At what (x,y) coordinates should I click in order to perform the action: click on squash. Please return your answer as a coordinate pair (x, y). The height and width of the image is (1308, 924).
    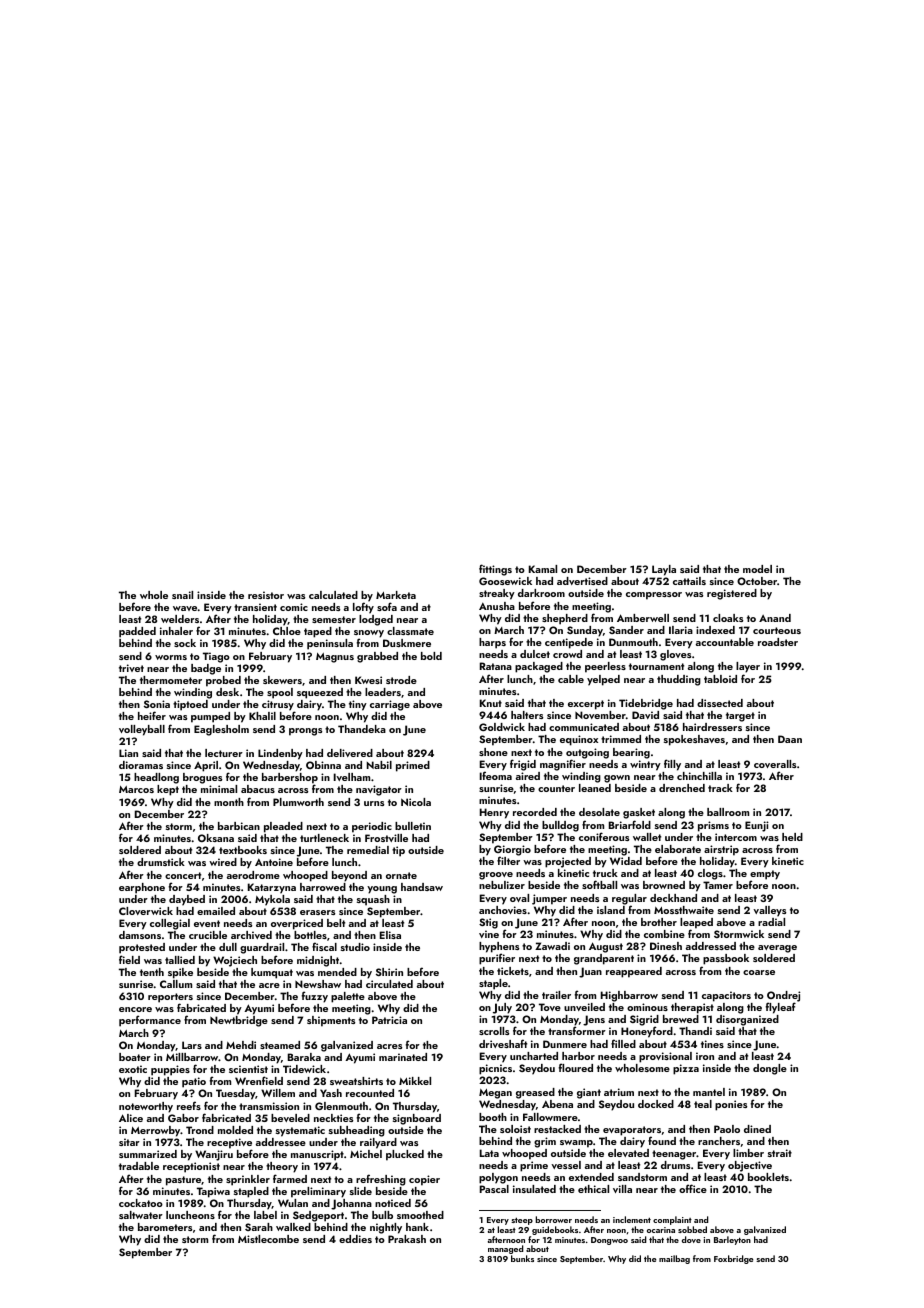
    Looking at the image, I should click on (373, 900).
